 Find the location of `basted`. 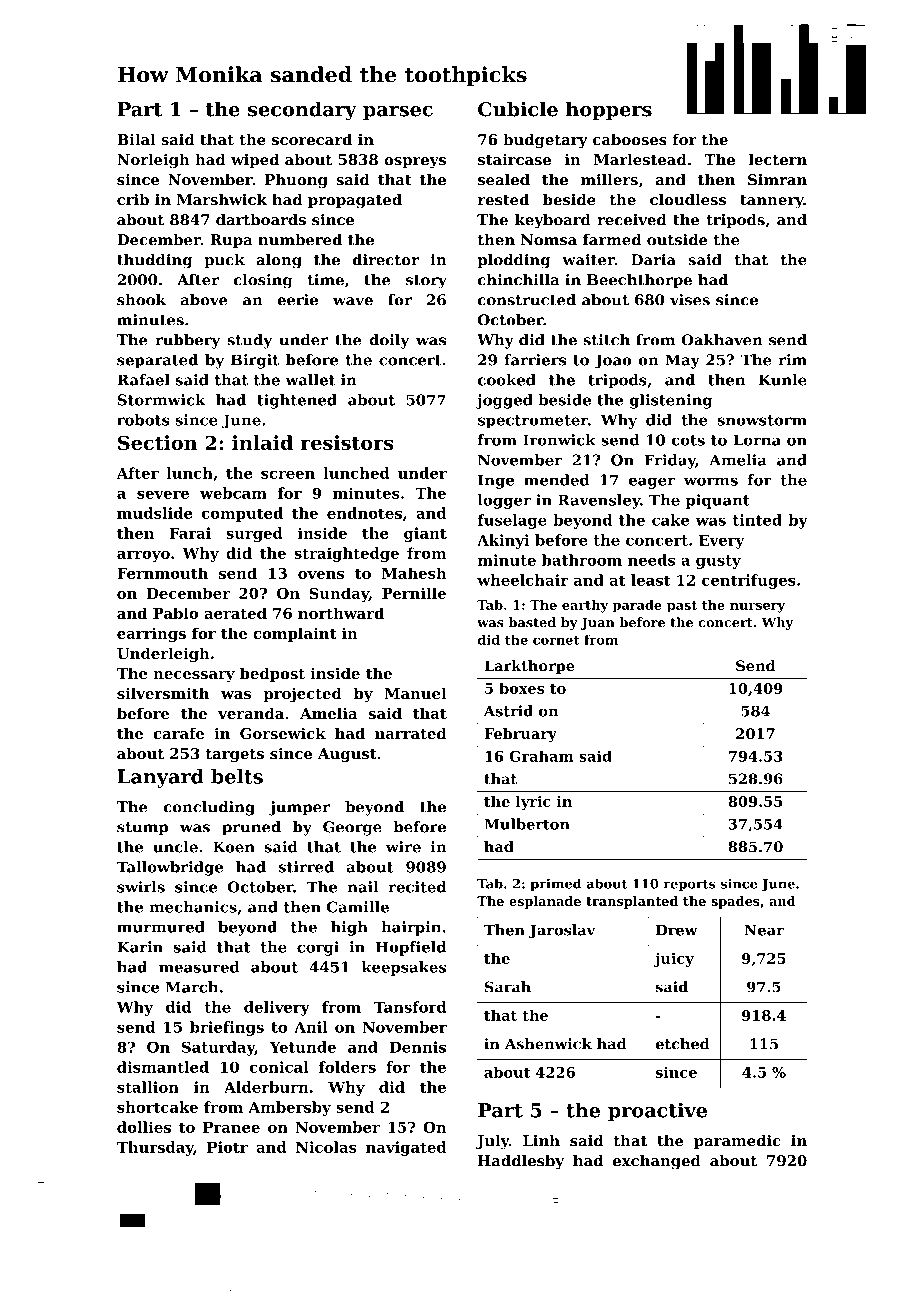

basted is located at coordinates (532, 622).
